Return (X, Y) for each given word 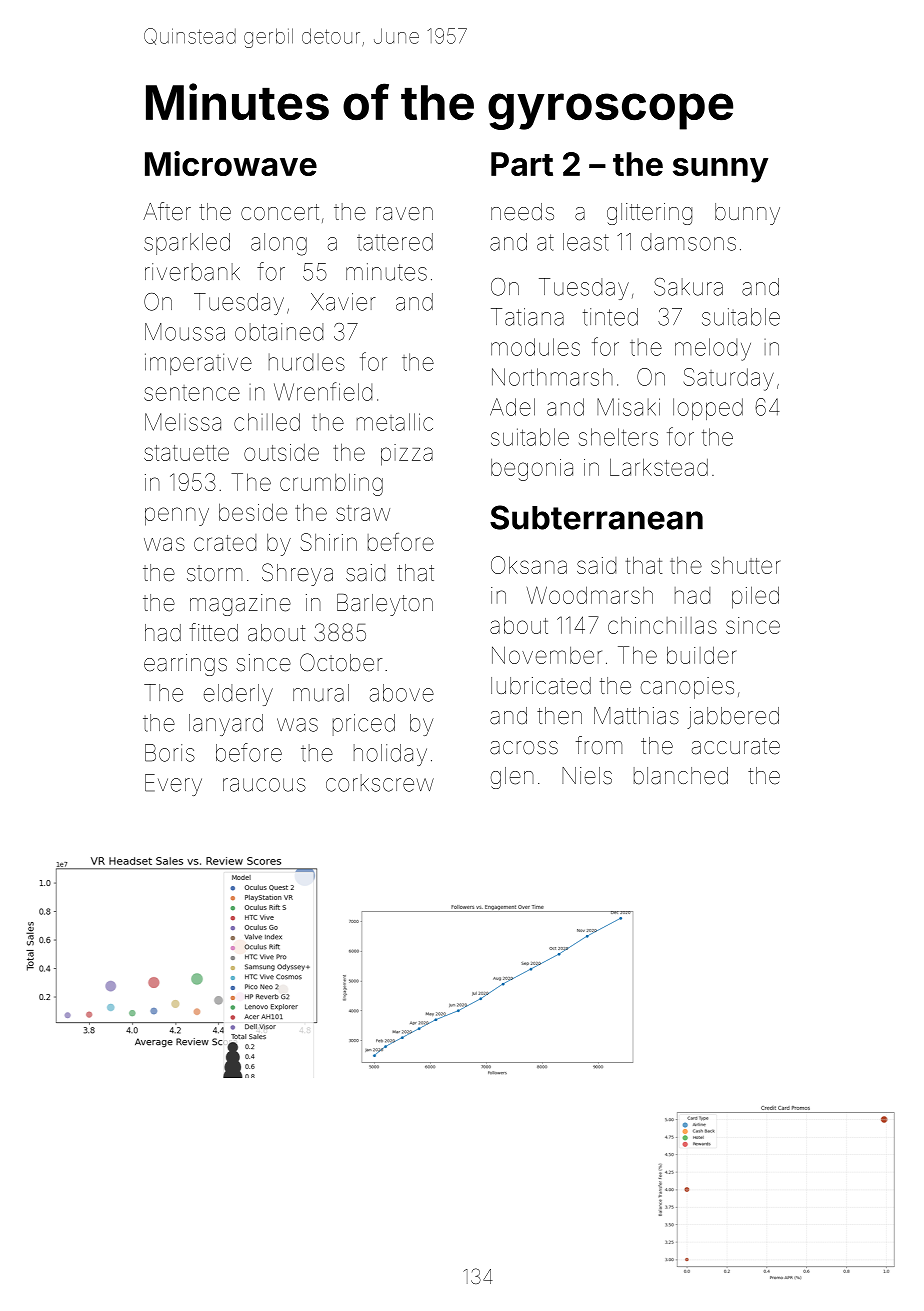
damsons (688, 242)
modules (535, 347)
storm (214, 573)
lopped (708, 409)
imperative (198, 364)
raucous (264, 785)
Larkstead (659, 467)
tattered (395, 242)
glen (512, 778)
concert (280, 212)
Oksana (529, 565)
